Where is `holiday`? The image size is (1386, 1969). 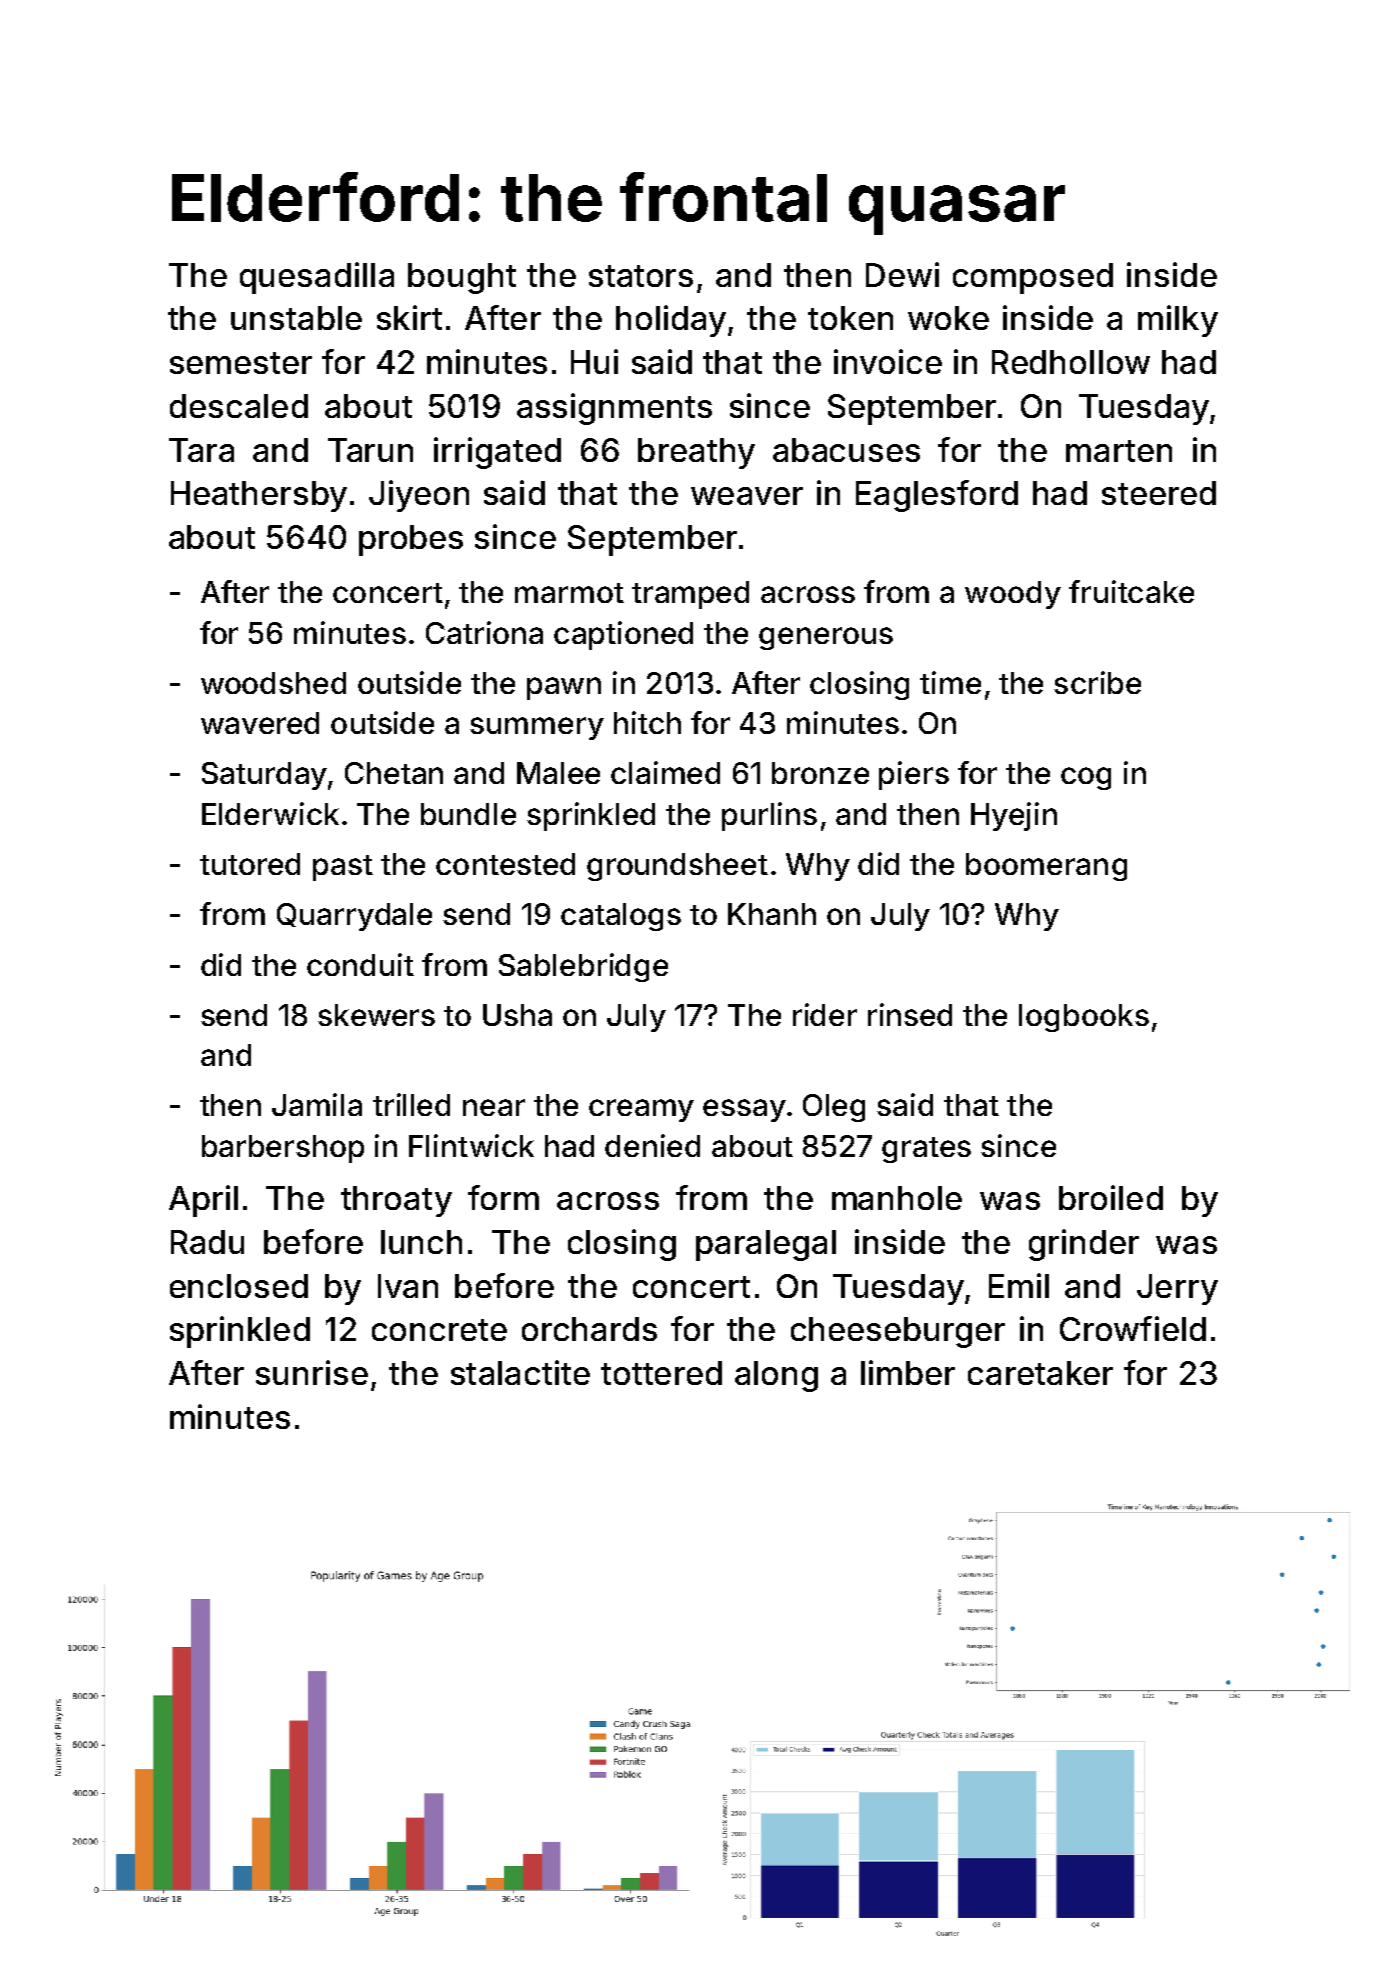
holiday is located at coordinates (671, 321).
